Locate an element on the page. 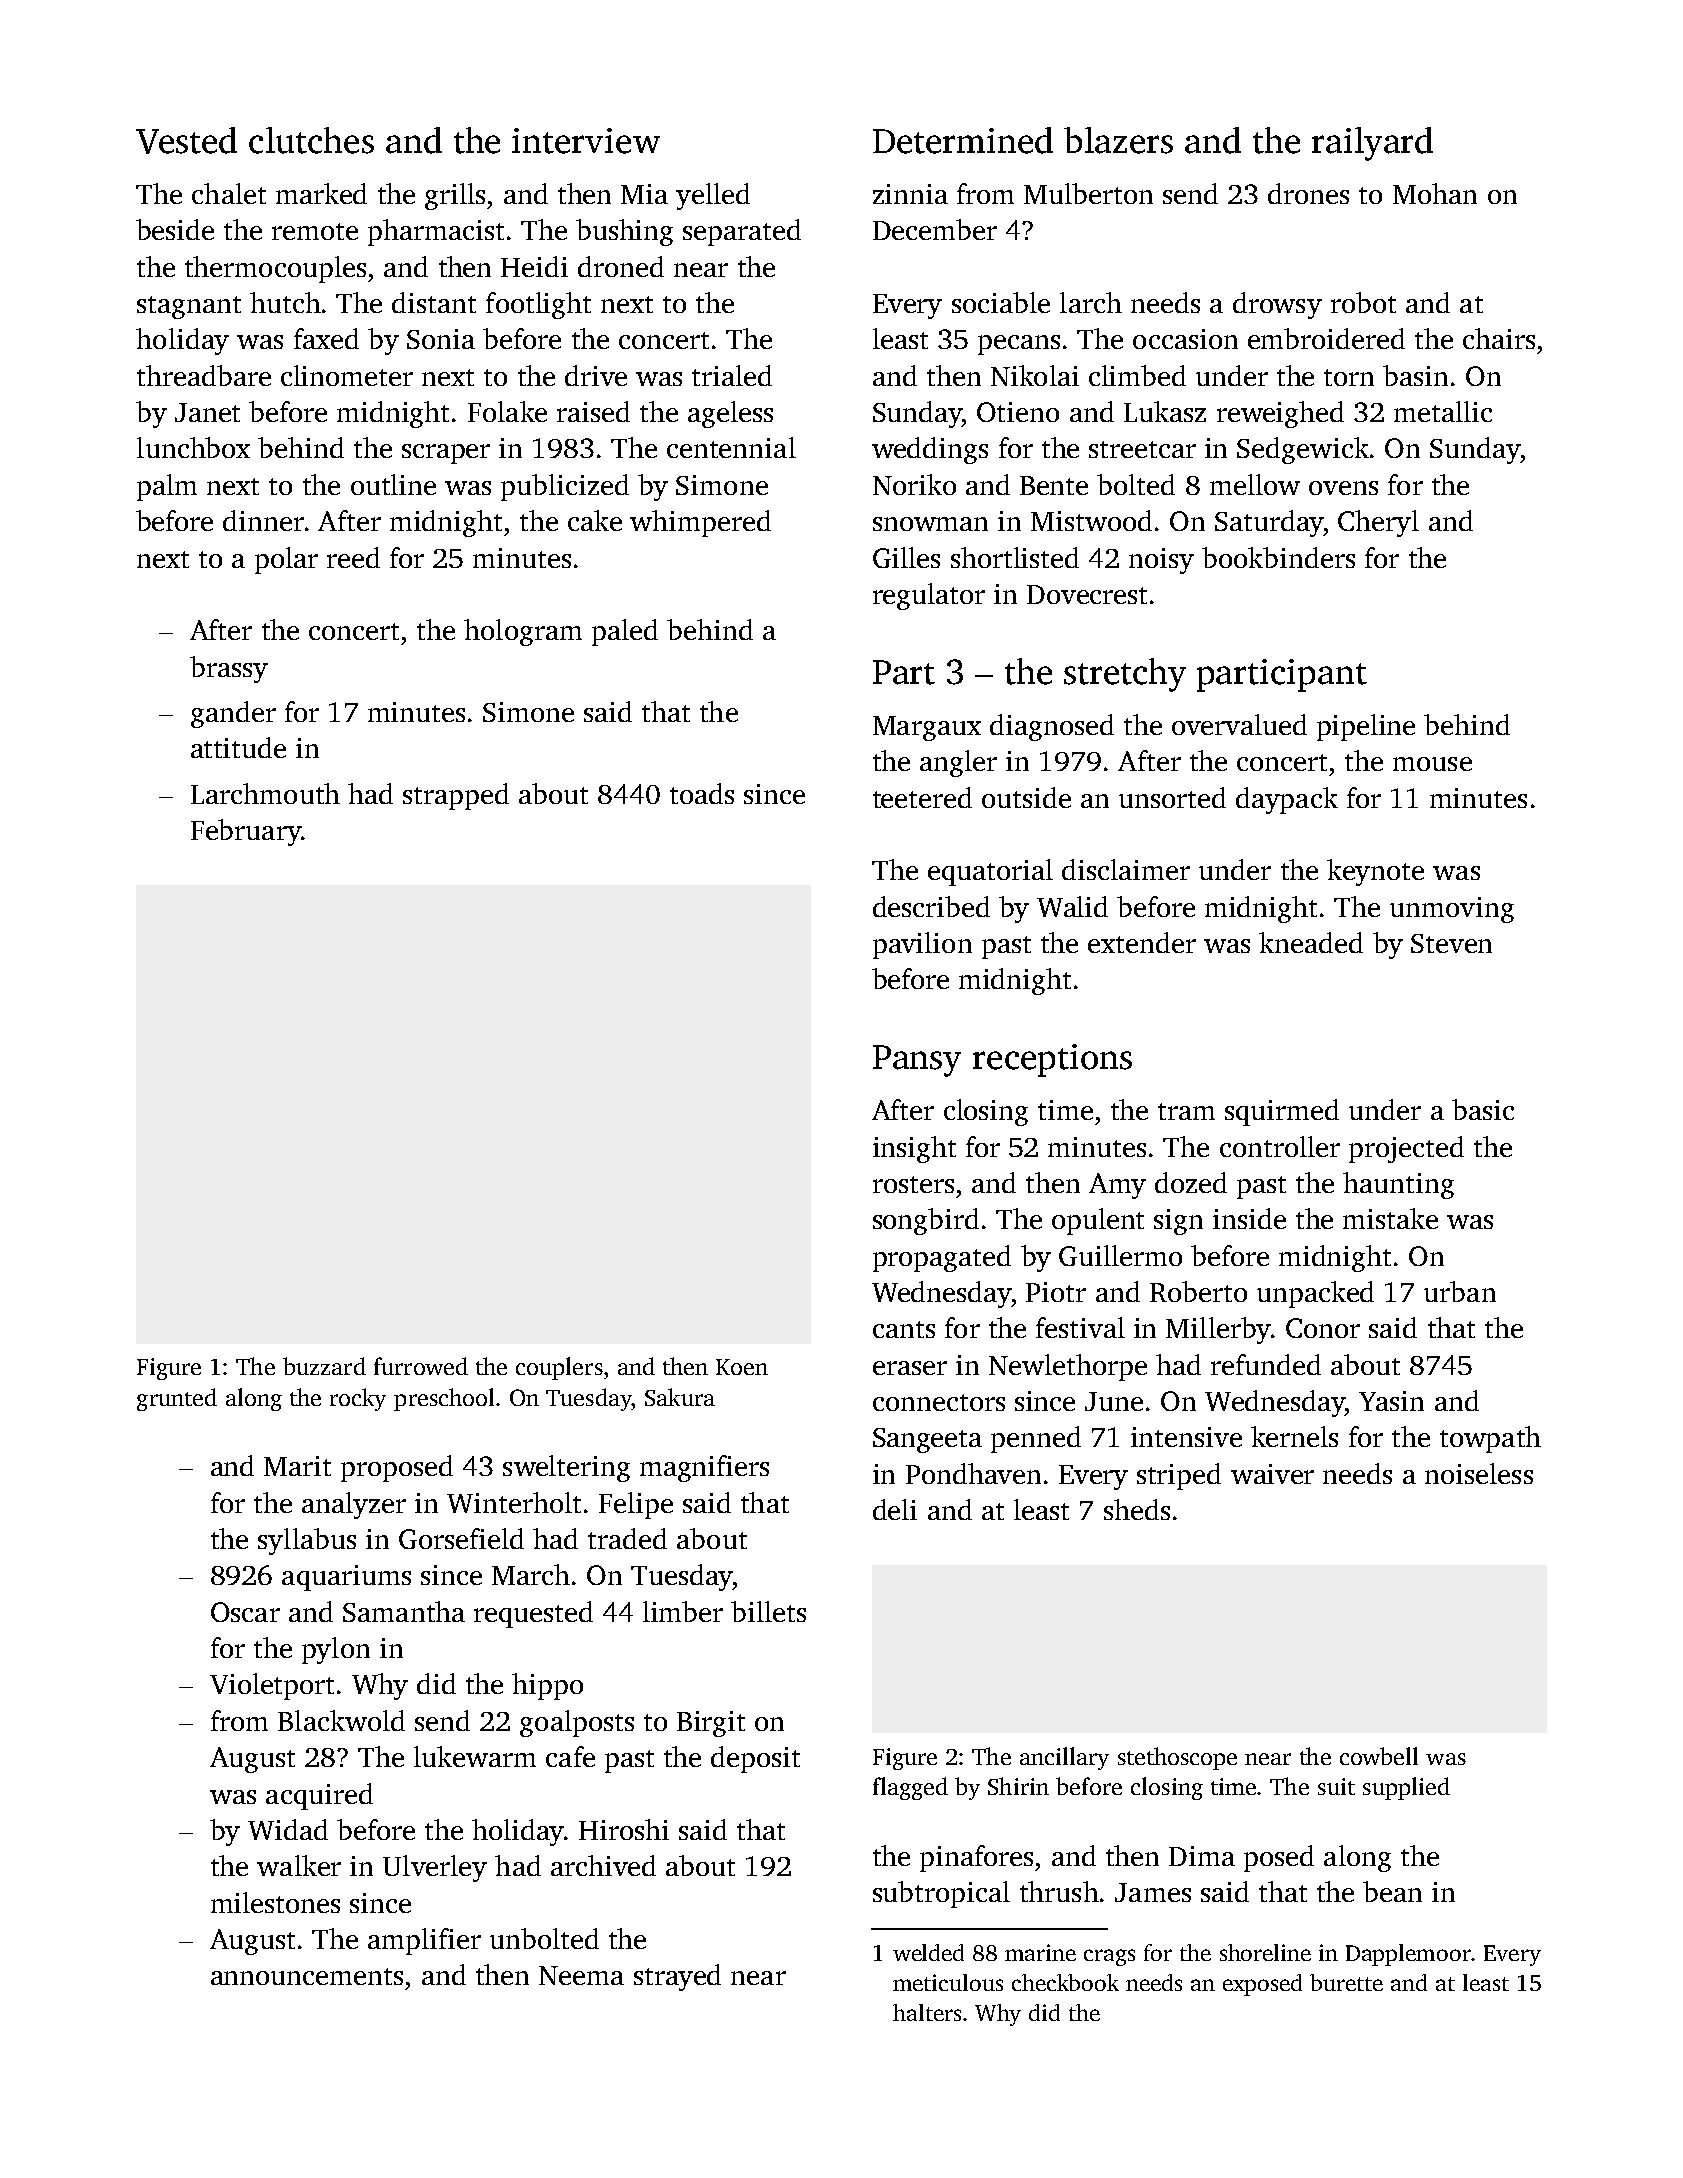 The height and width of the page is (2178, 1683). noiseless is located at coordinates (1479, 1473).
